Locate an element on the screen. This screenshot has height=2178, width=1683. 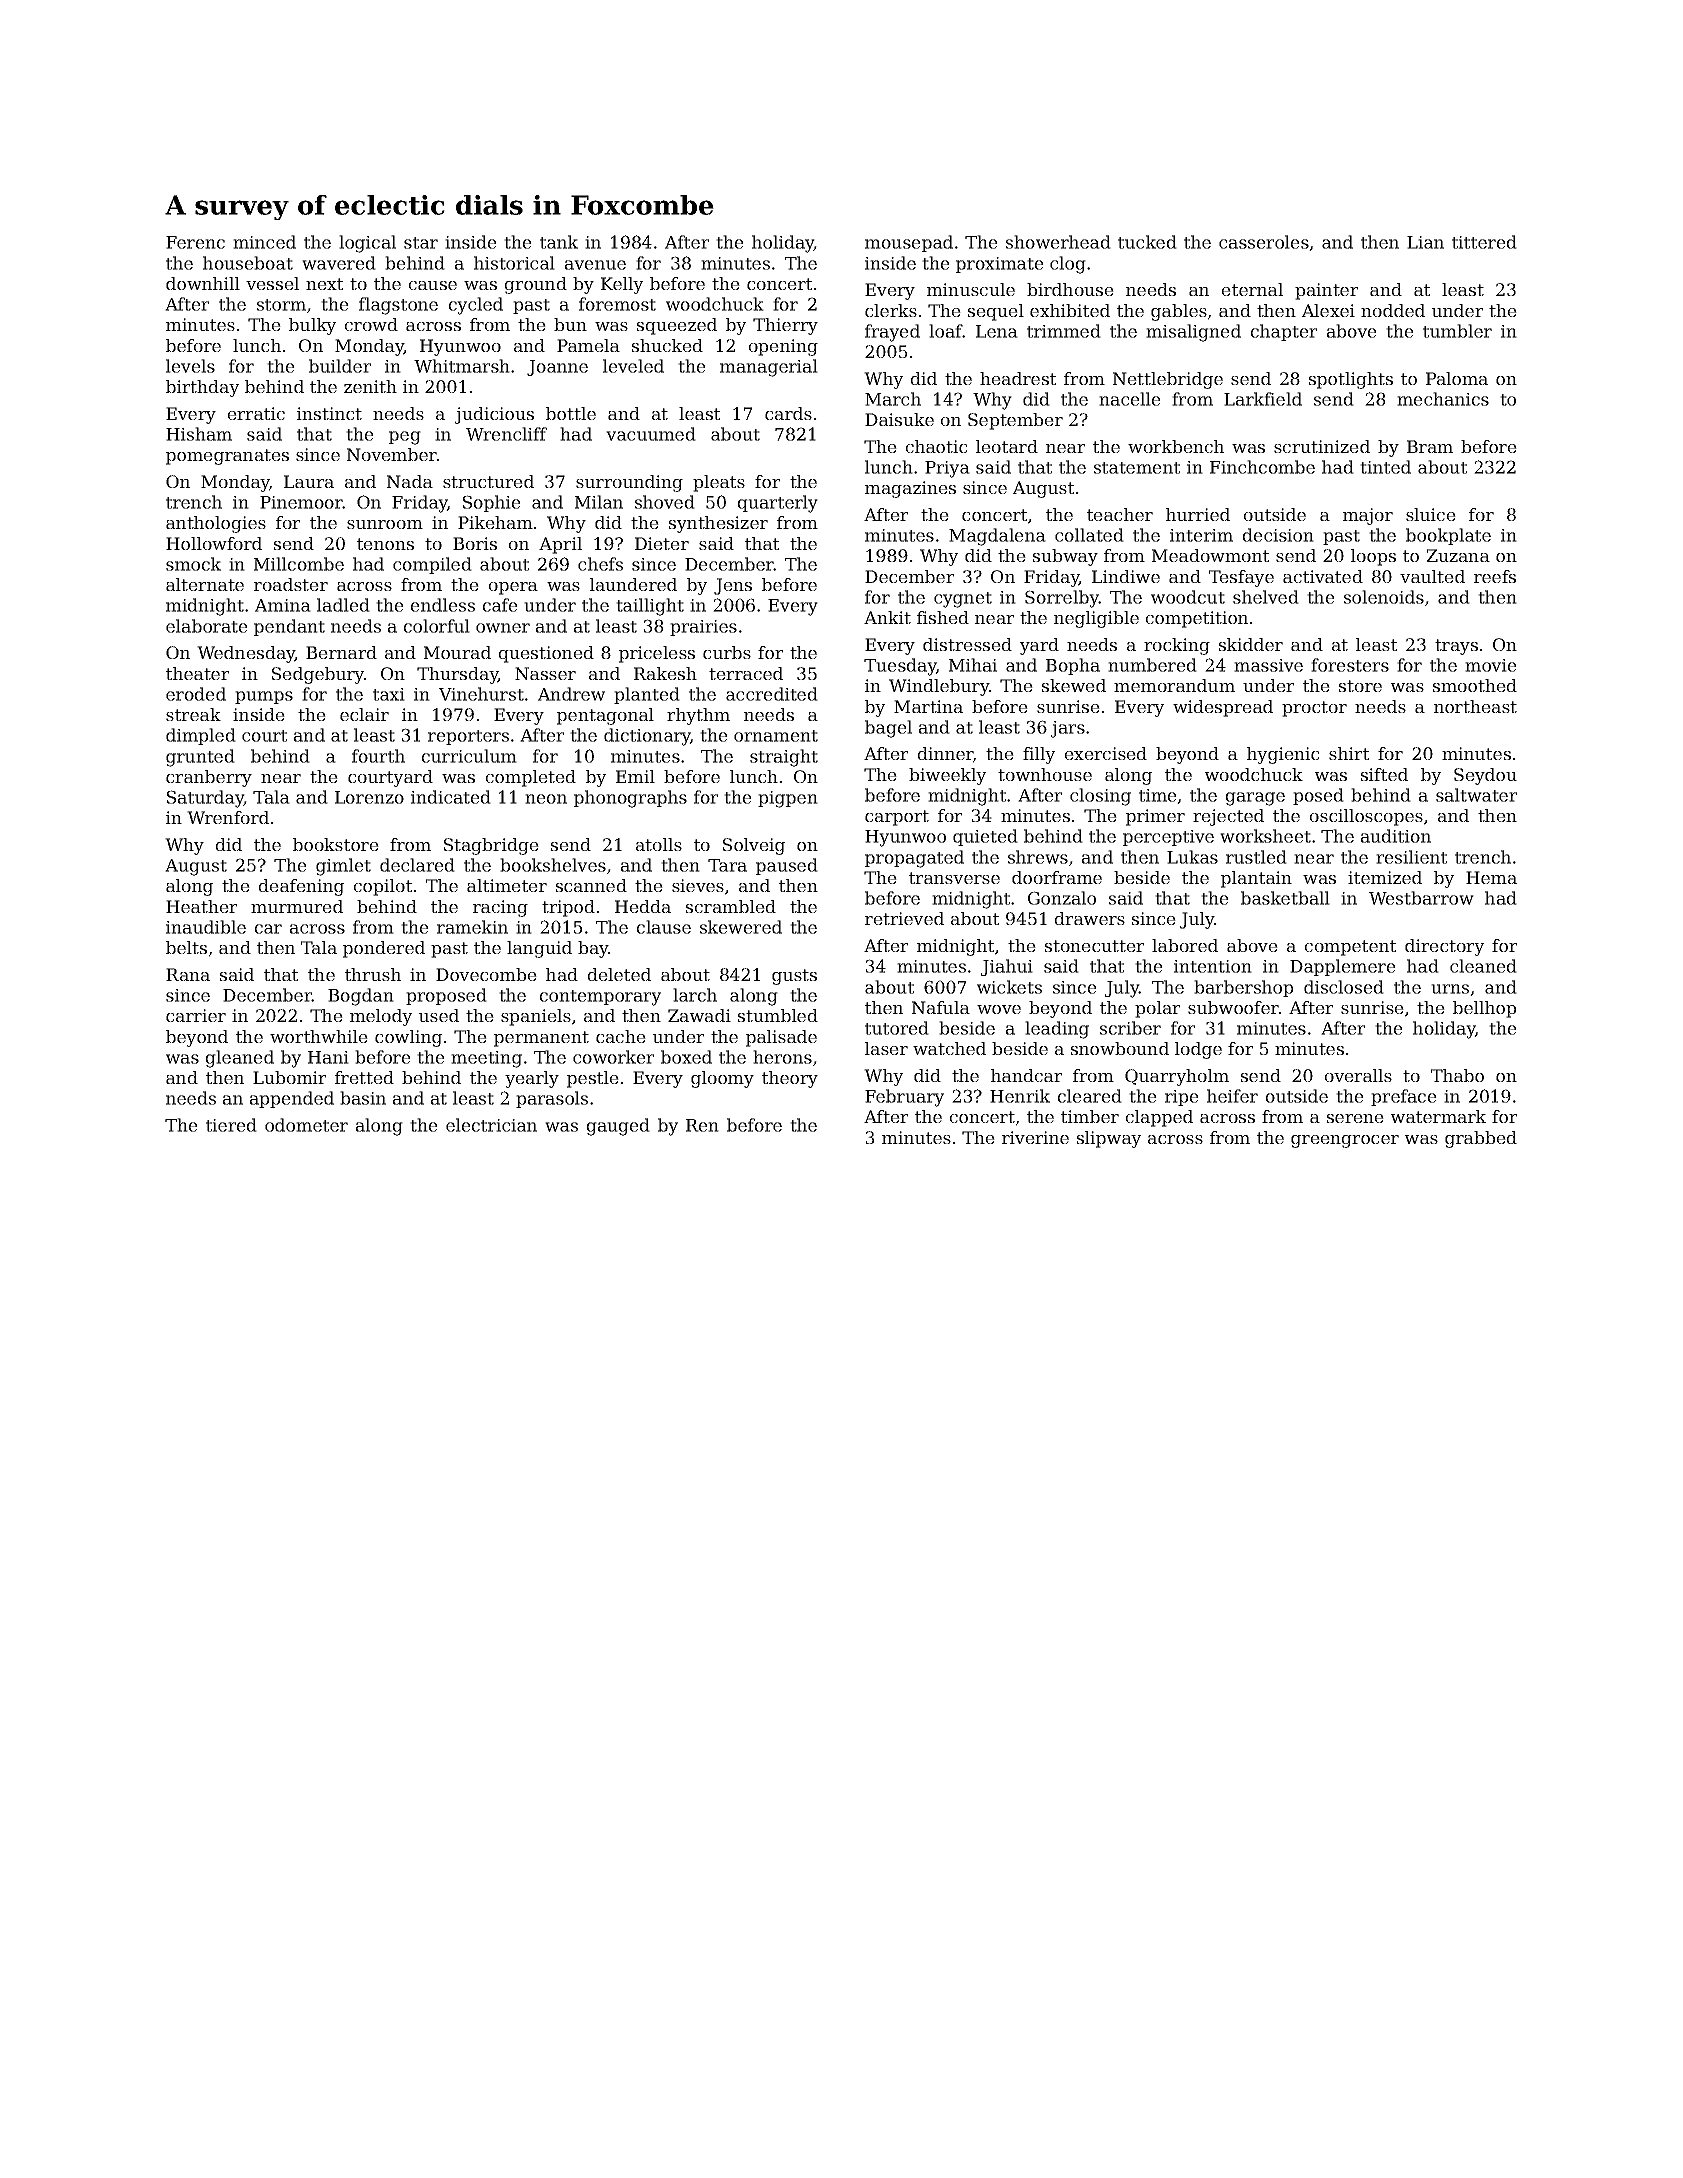
townhouse is located at coordinates (1045, 774).
